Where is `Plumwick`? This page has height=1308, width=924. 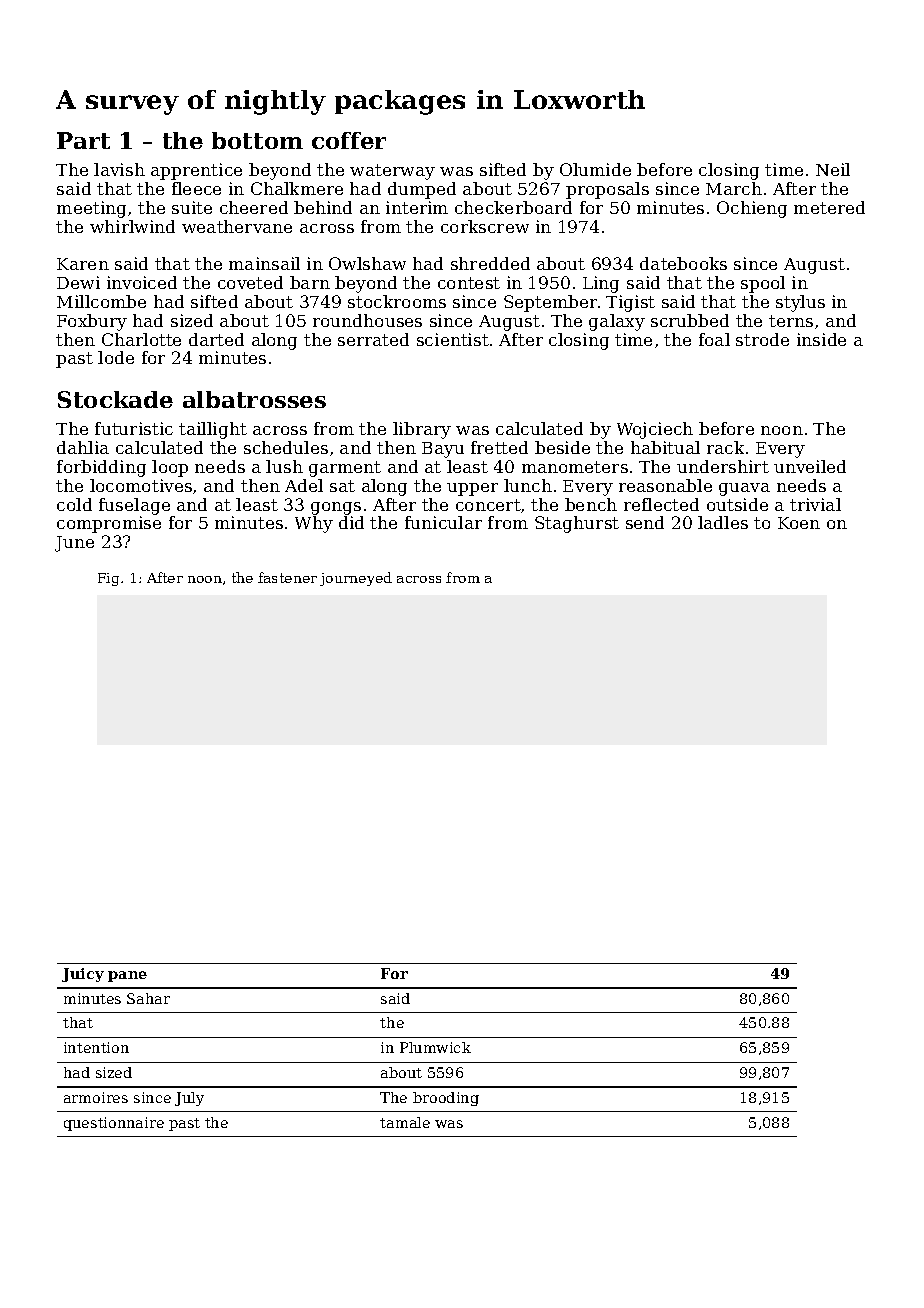
Plumwick is located at coordinates (435, 1047).
